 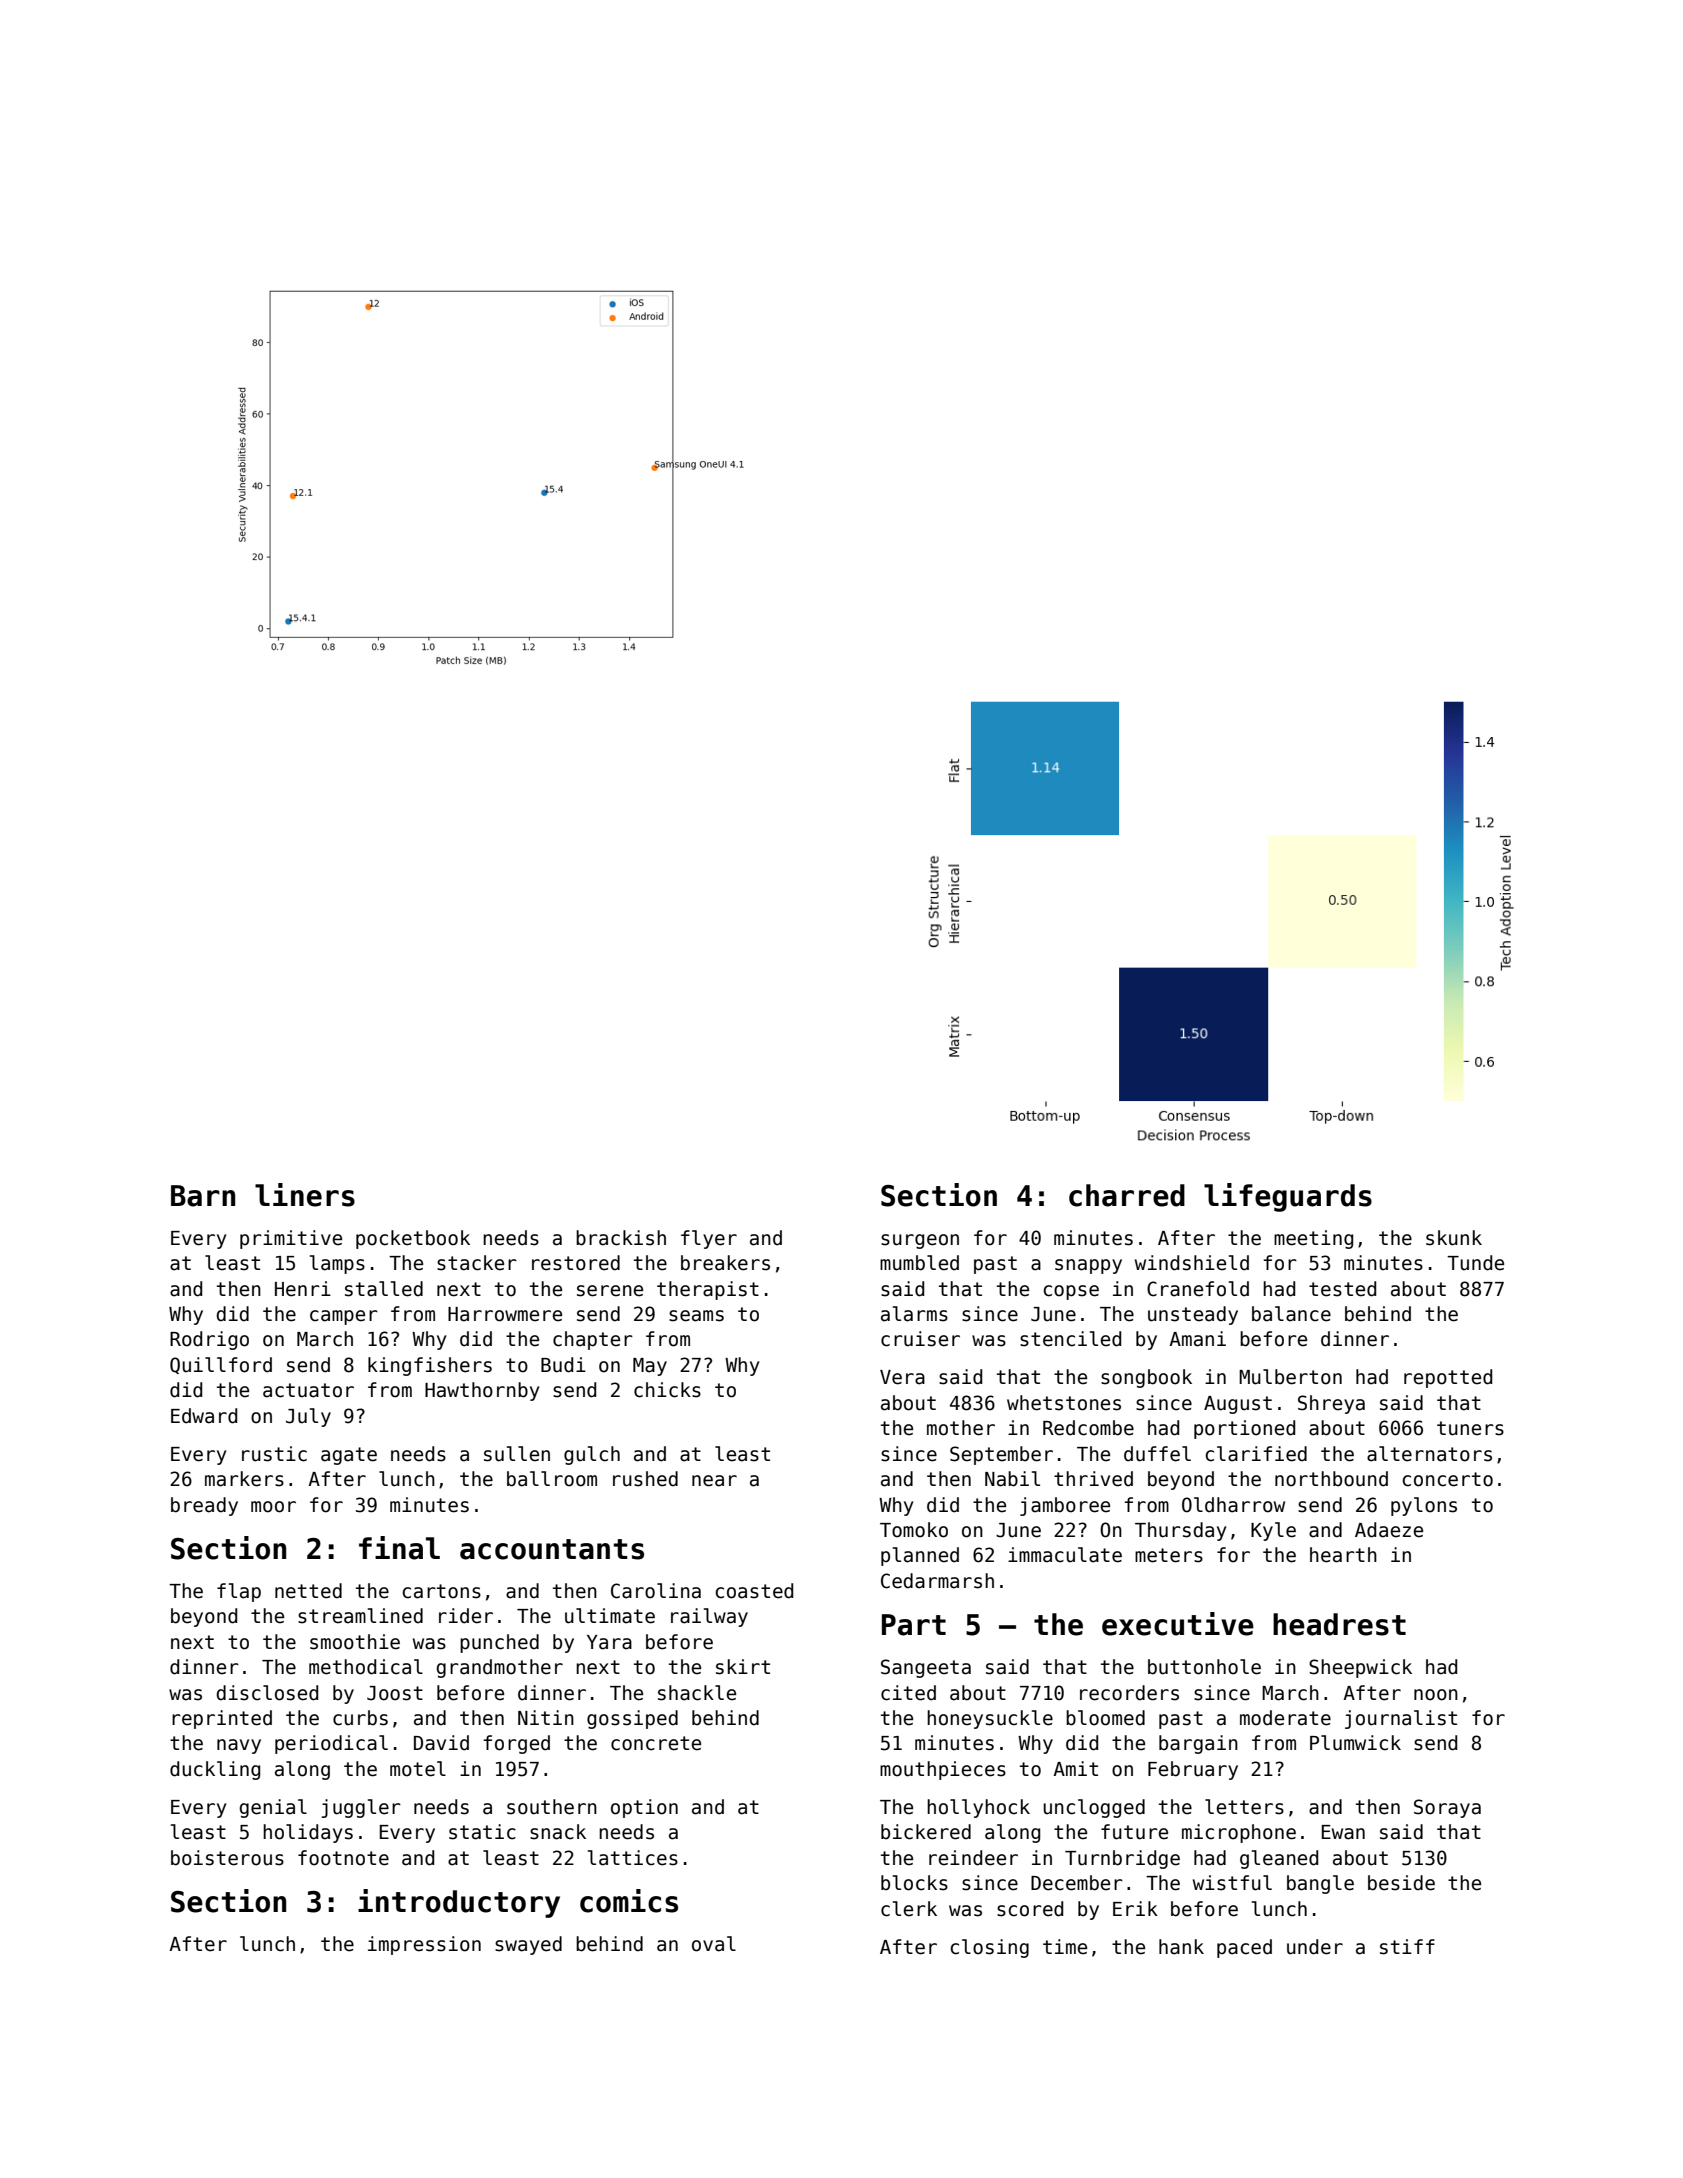 I want to click on executive, so click(x=1178, y=1624).
